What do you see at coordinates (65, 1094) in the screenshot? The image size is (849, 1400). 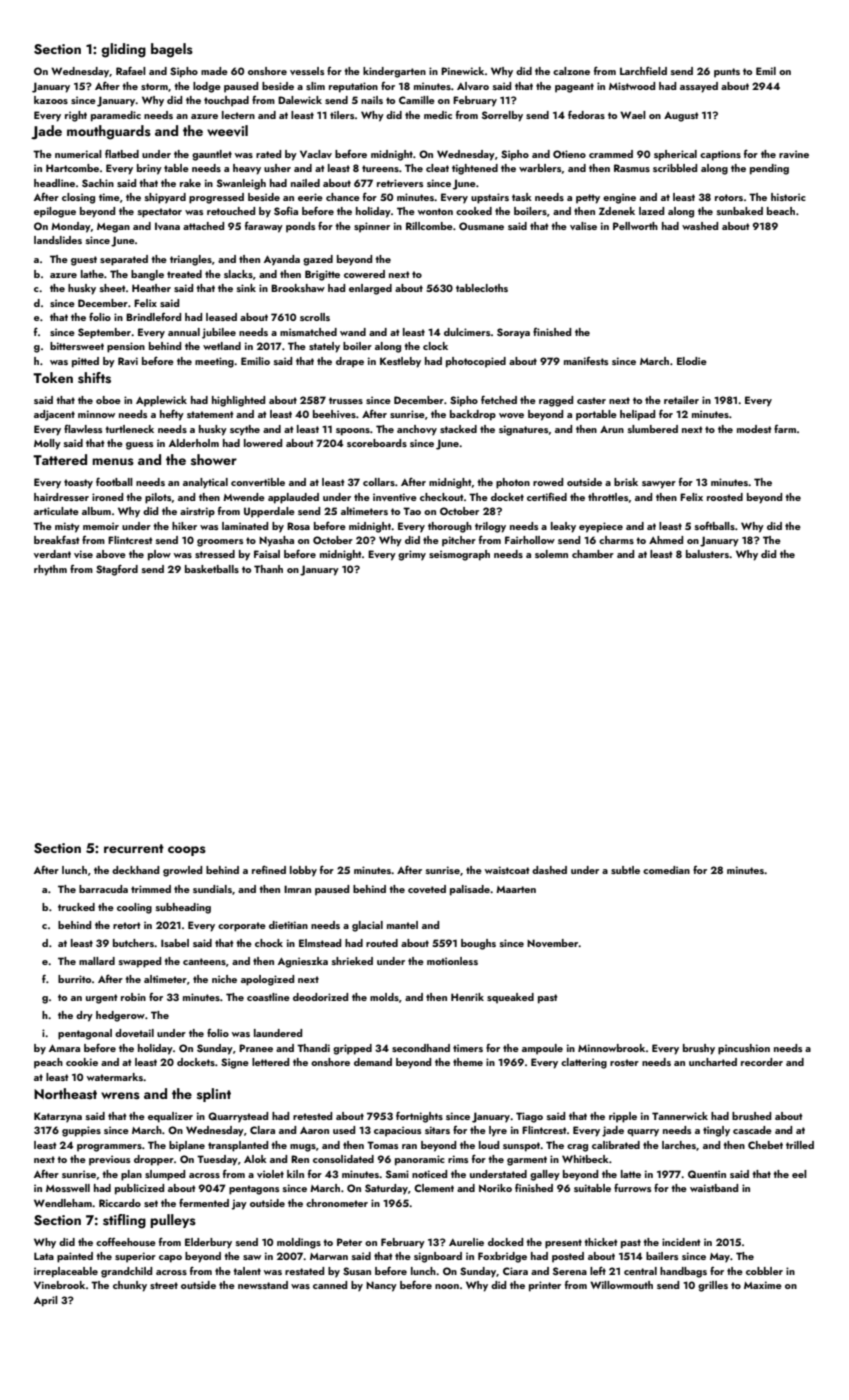 I see `Northeast` at bounding box center [65, 1094].
